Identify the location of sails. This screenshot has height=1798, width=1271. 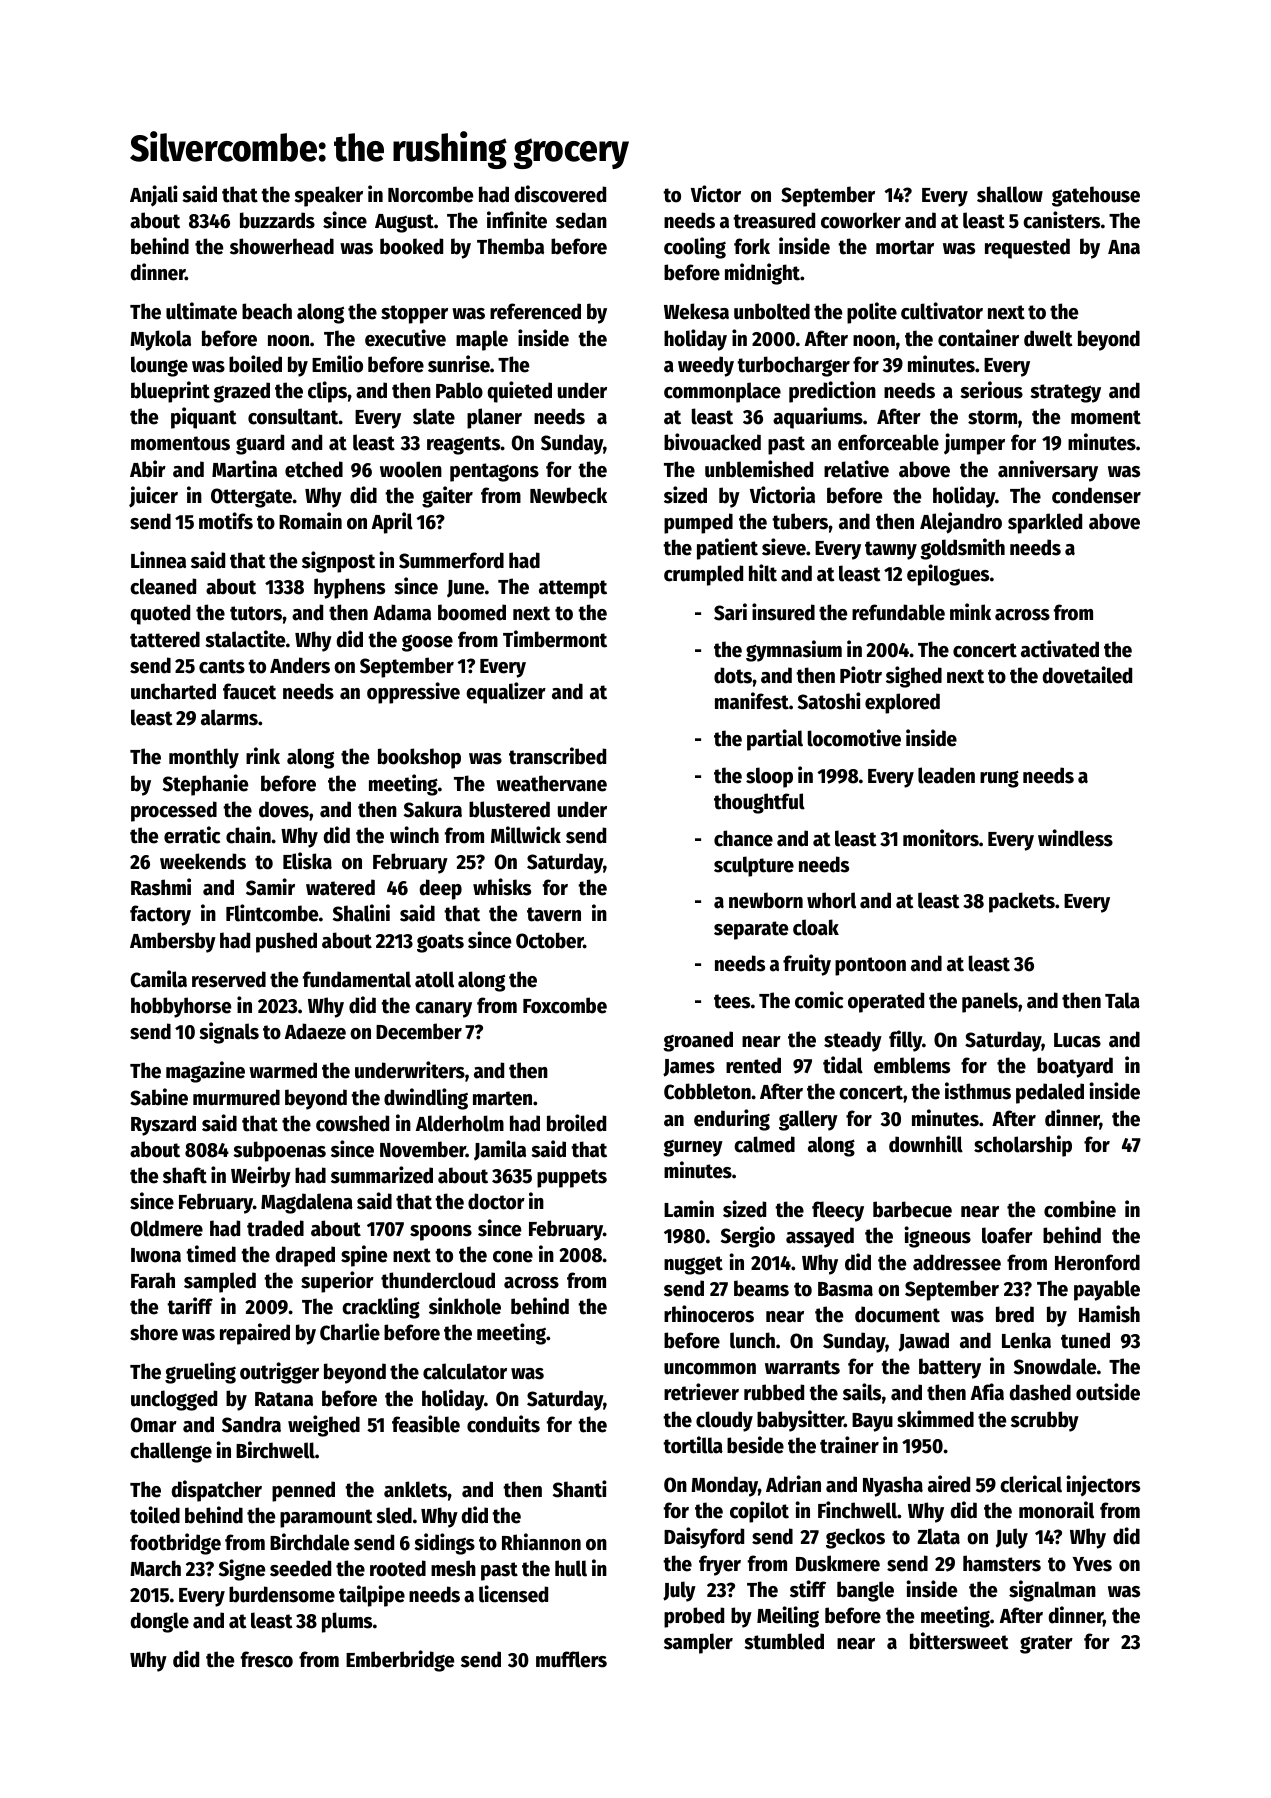
(862, 1392).
